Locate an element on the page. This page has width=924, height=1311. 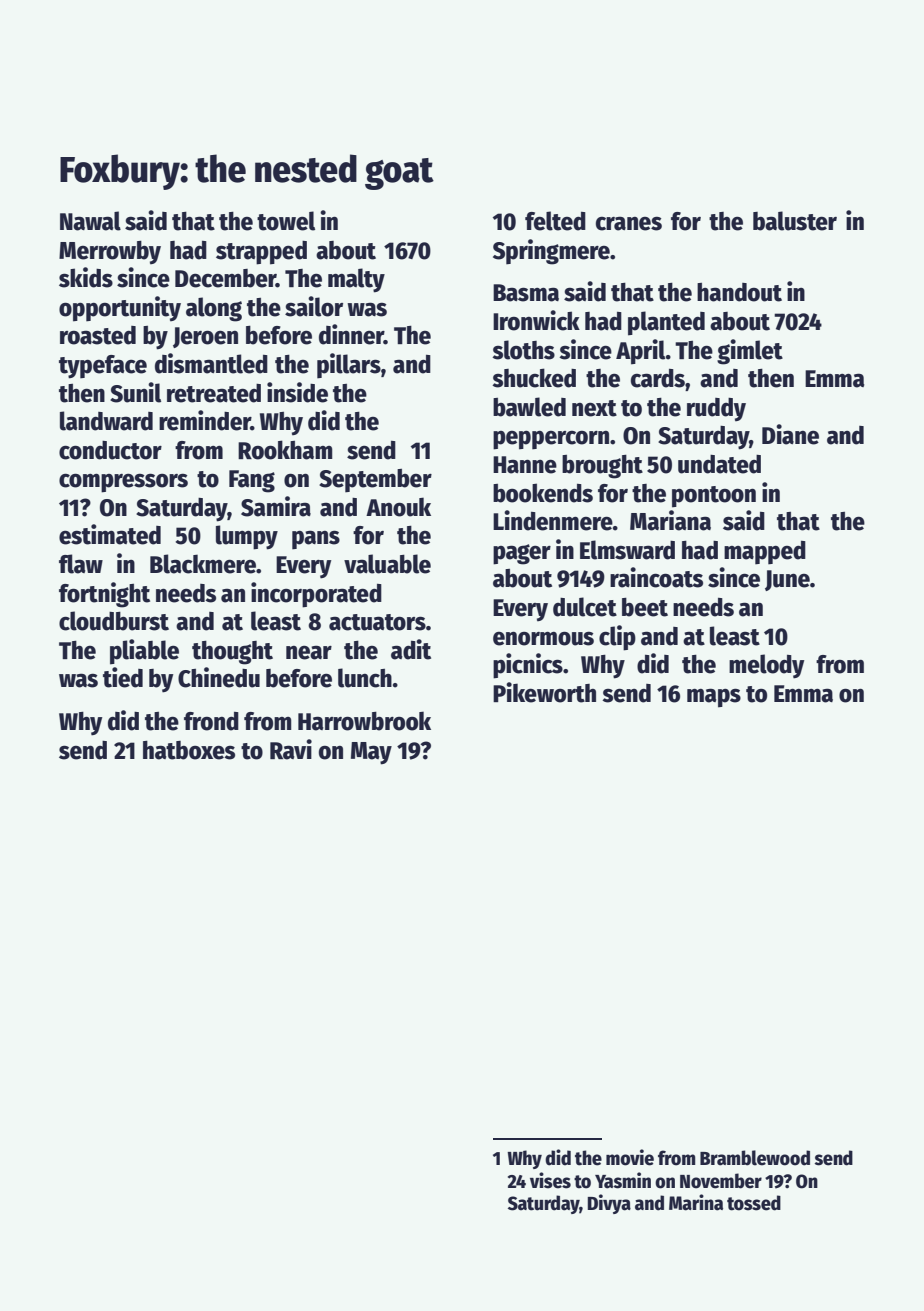
vises is located at coordinates (550, 1180).
